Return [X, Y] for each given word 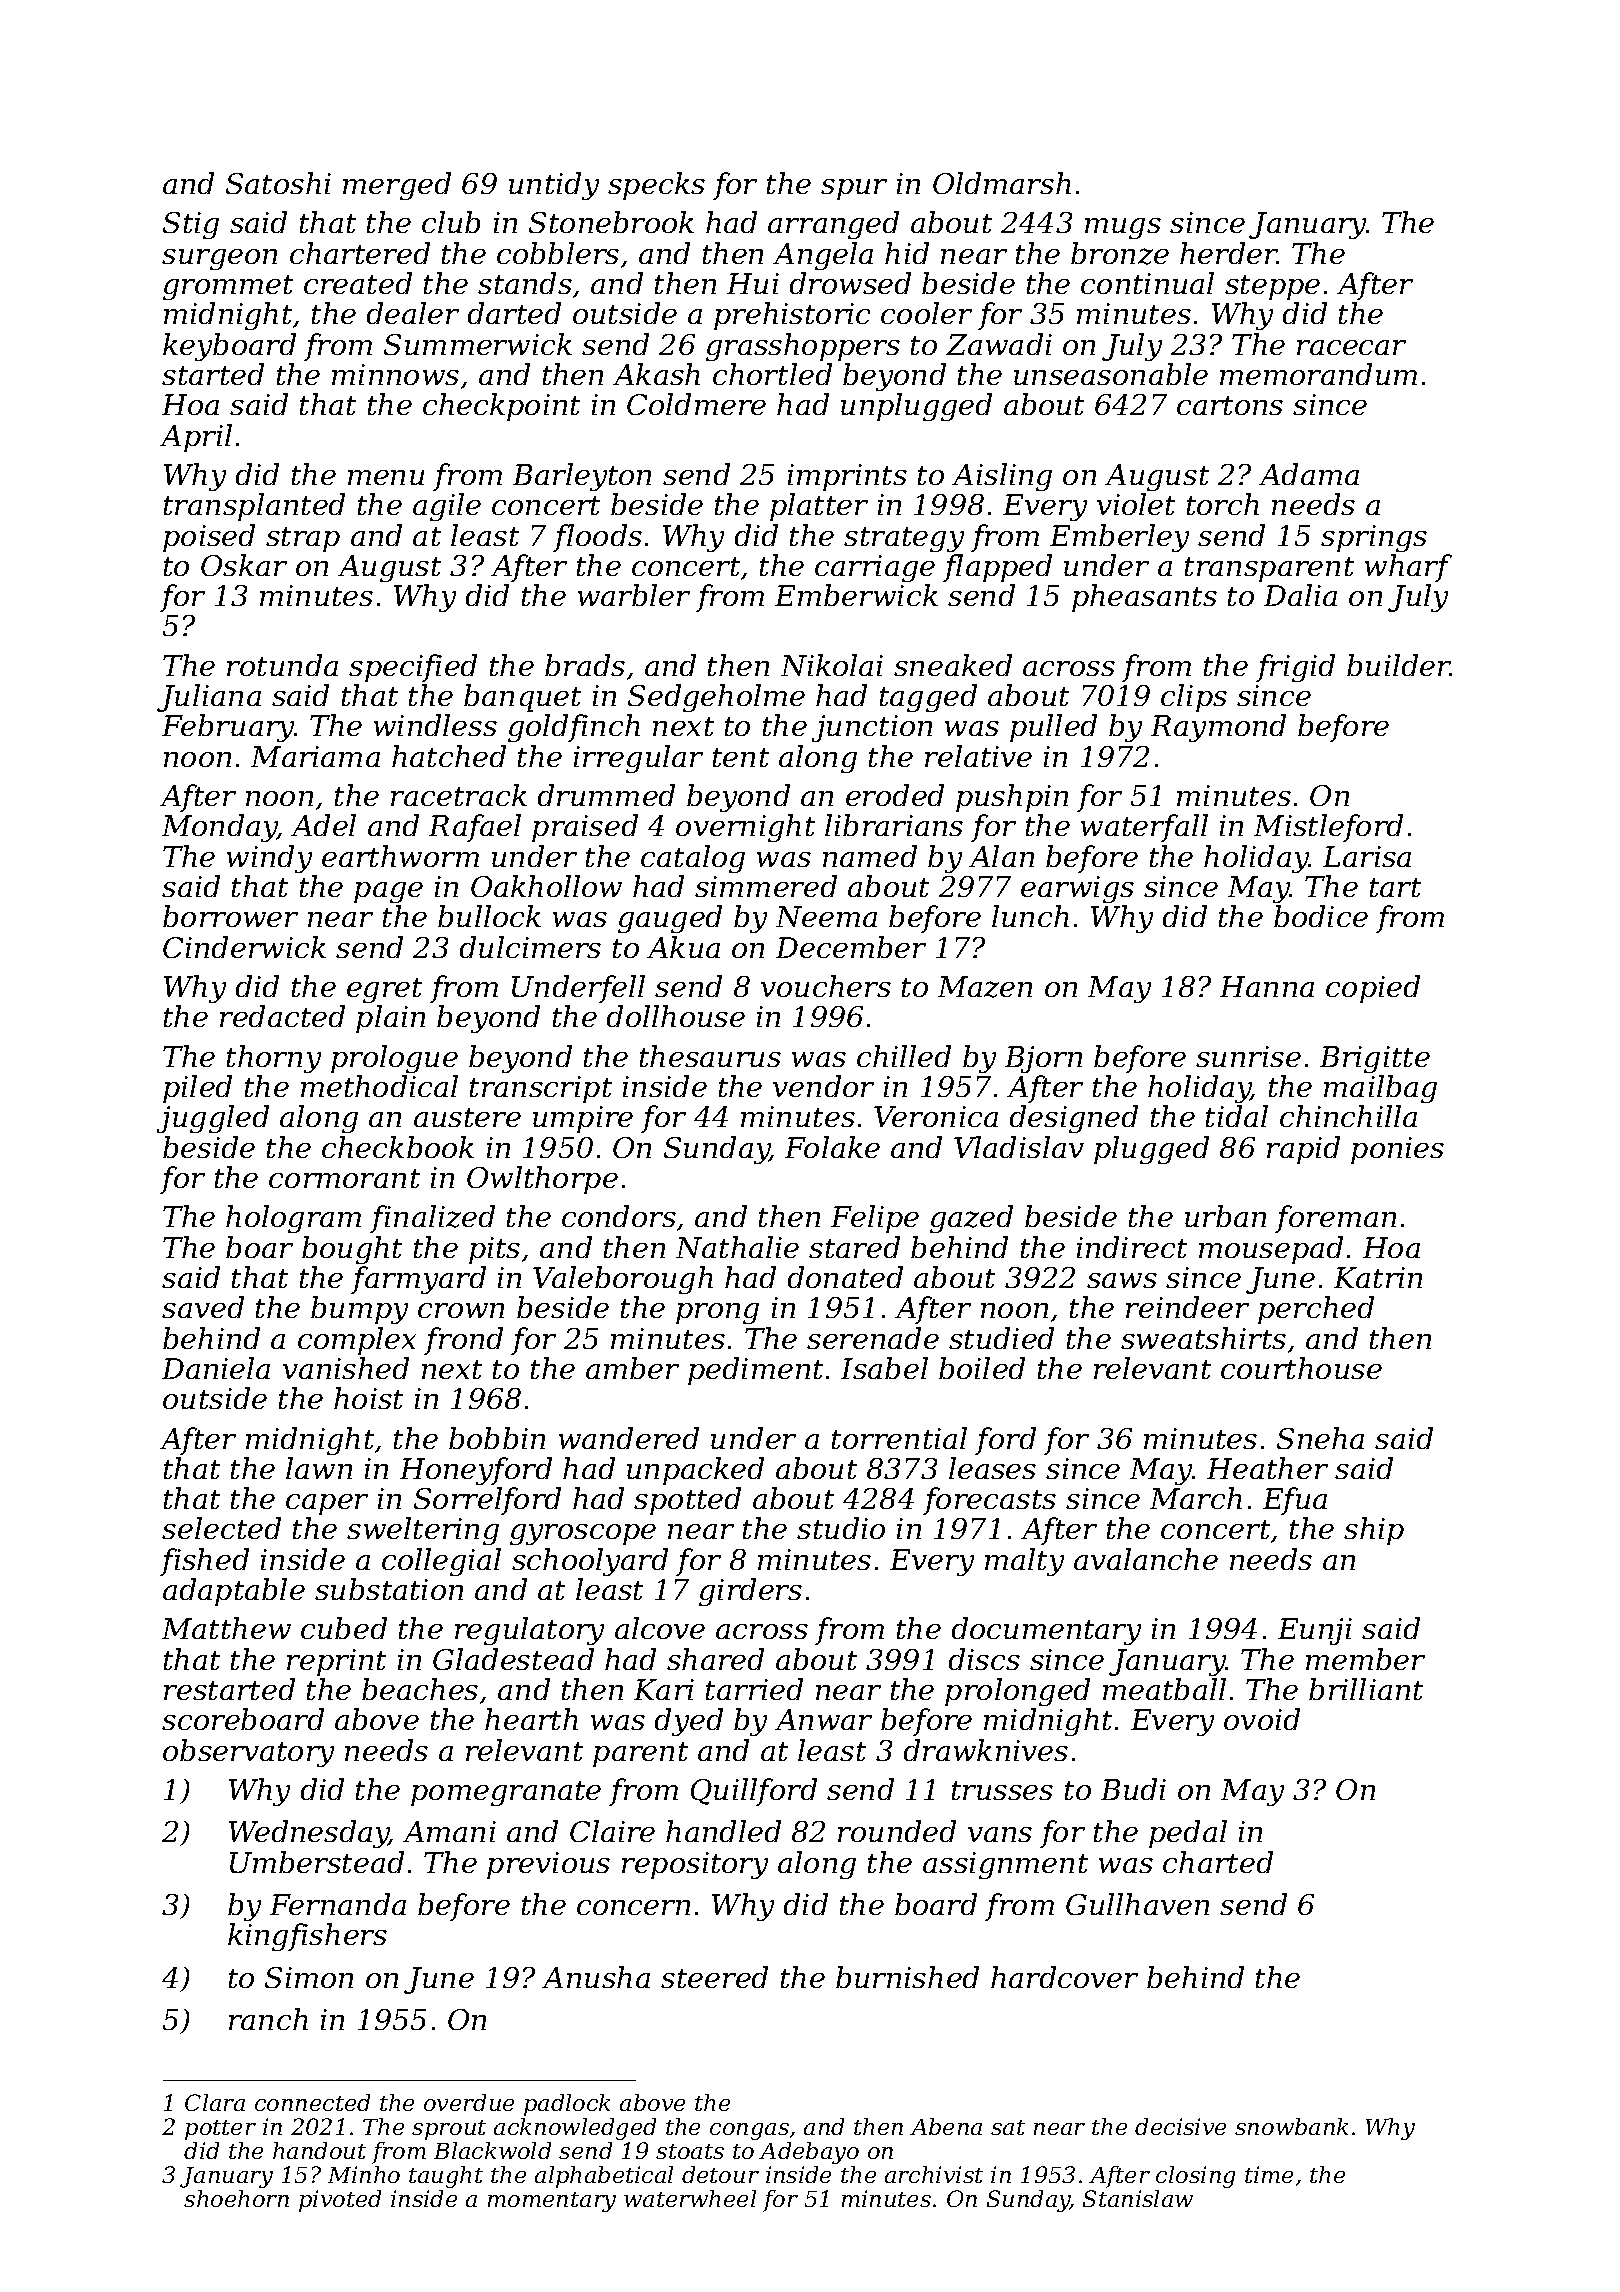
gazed [971, 1219]
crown [461, 1310]
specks [656, 186]
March [1196, 1498]
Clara [215, 2102]
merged [397, 186]
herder [1228, 253]
